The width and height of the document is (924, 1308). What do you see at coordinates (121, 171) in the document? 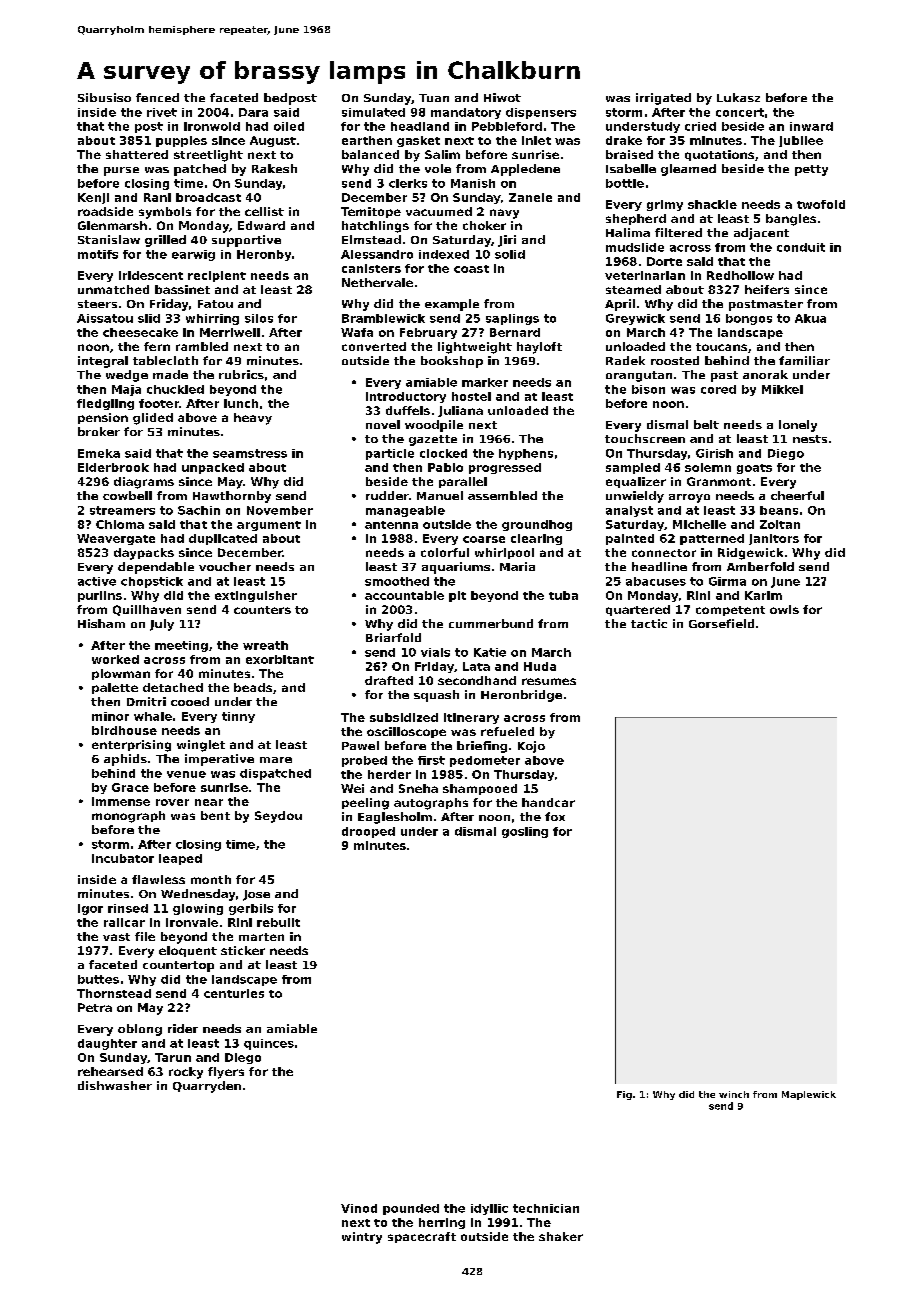
I see `purse` at bounding box center [121, 171].
